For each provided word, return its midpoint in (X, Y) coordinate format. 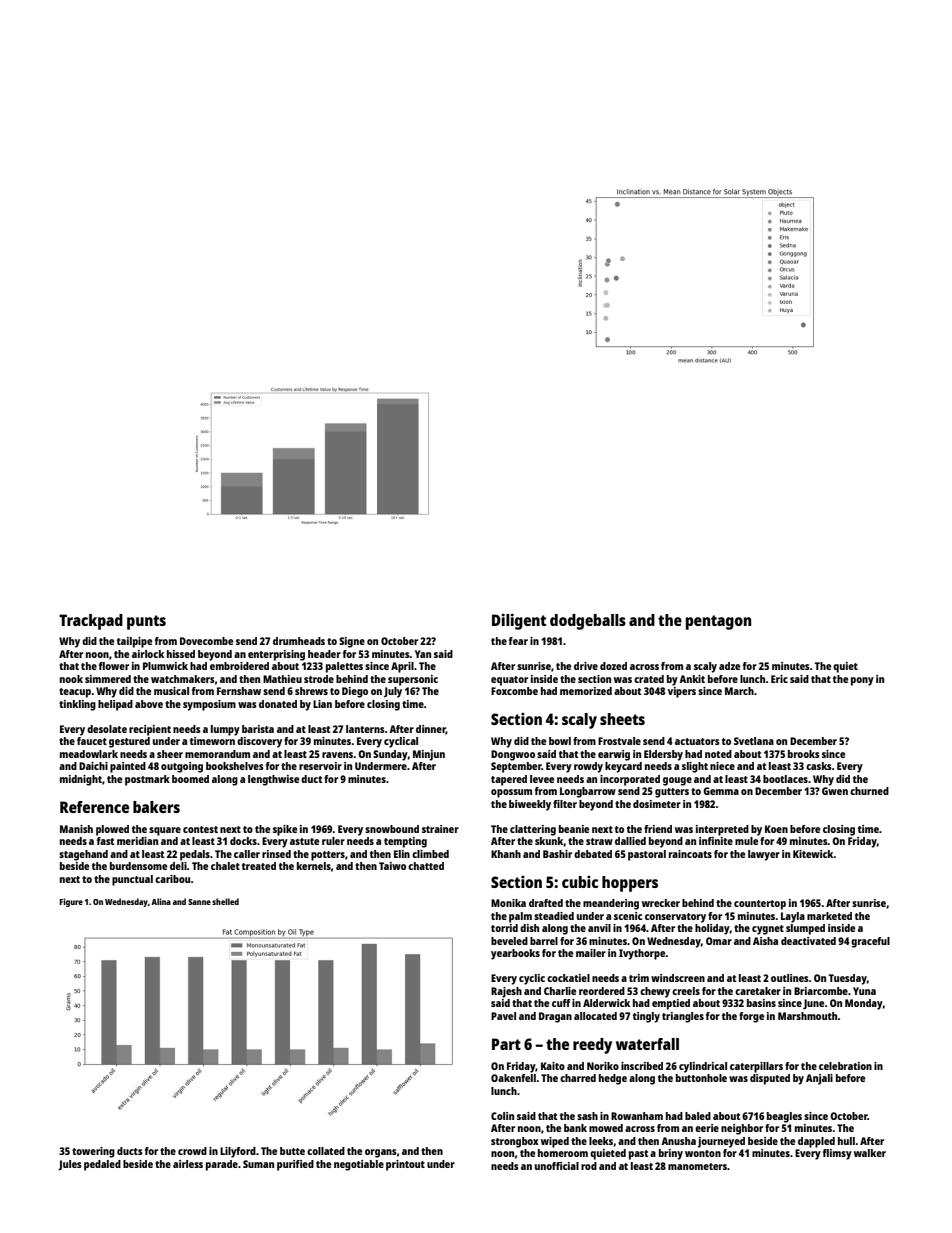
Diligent (519, 621)
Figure (71, 902)
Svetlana (754, 741)
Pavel (503, 1016)
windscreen (678, 978)
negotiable (359, 1165)
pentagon (718, 622)
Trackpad (91, 622)
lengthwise (273, 780)
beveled (509, 941)
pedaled (102, 1165)
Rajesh (506, 992)
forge (751, 1017)
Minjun (429, 755)
